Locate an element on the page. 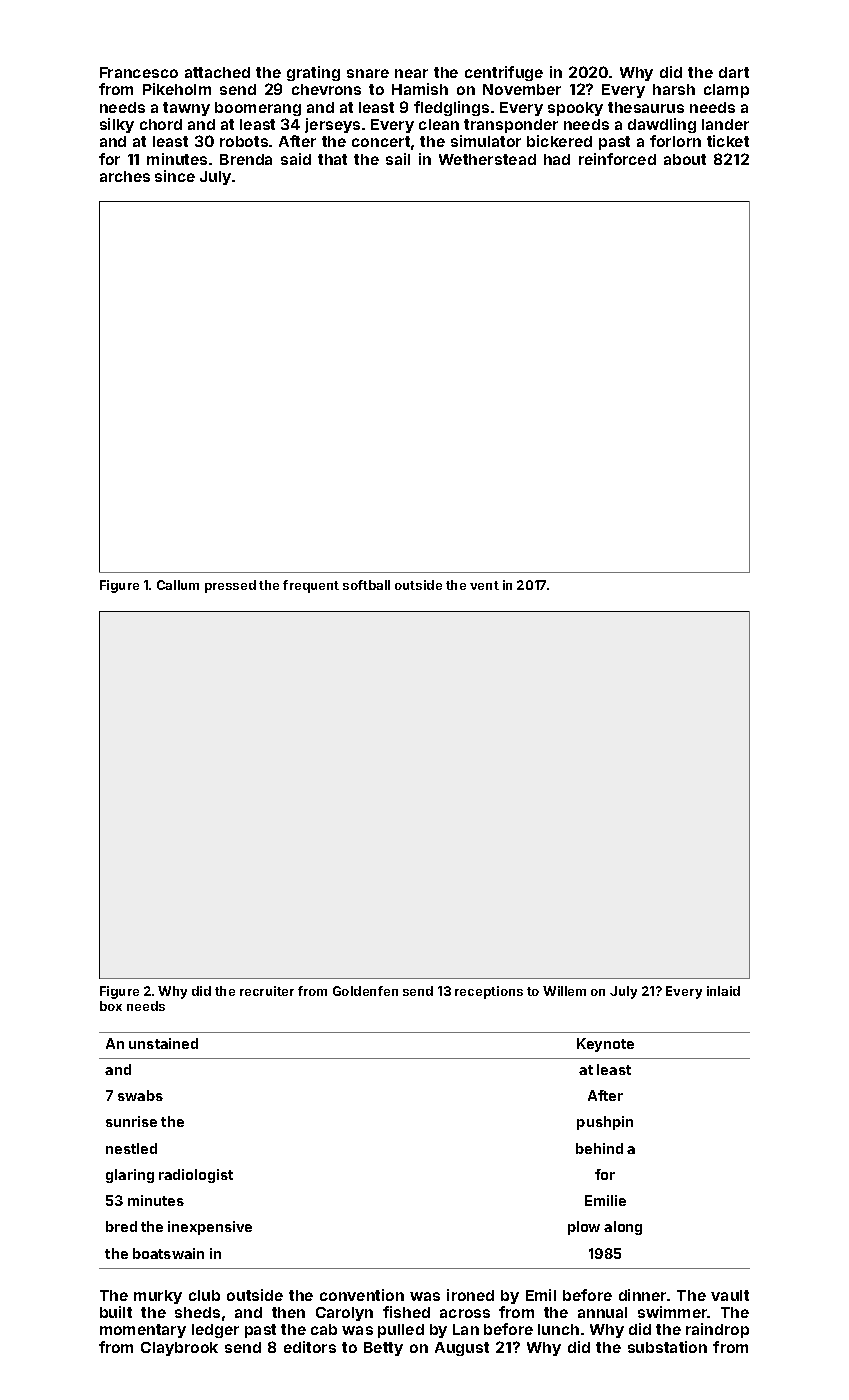 The width and height of the document is (849, 1400). behind is located at coordinates (599, 1148).
